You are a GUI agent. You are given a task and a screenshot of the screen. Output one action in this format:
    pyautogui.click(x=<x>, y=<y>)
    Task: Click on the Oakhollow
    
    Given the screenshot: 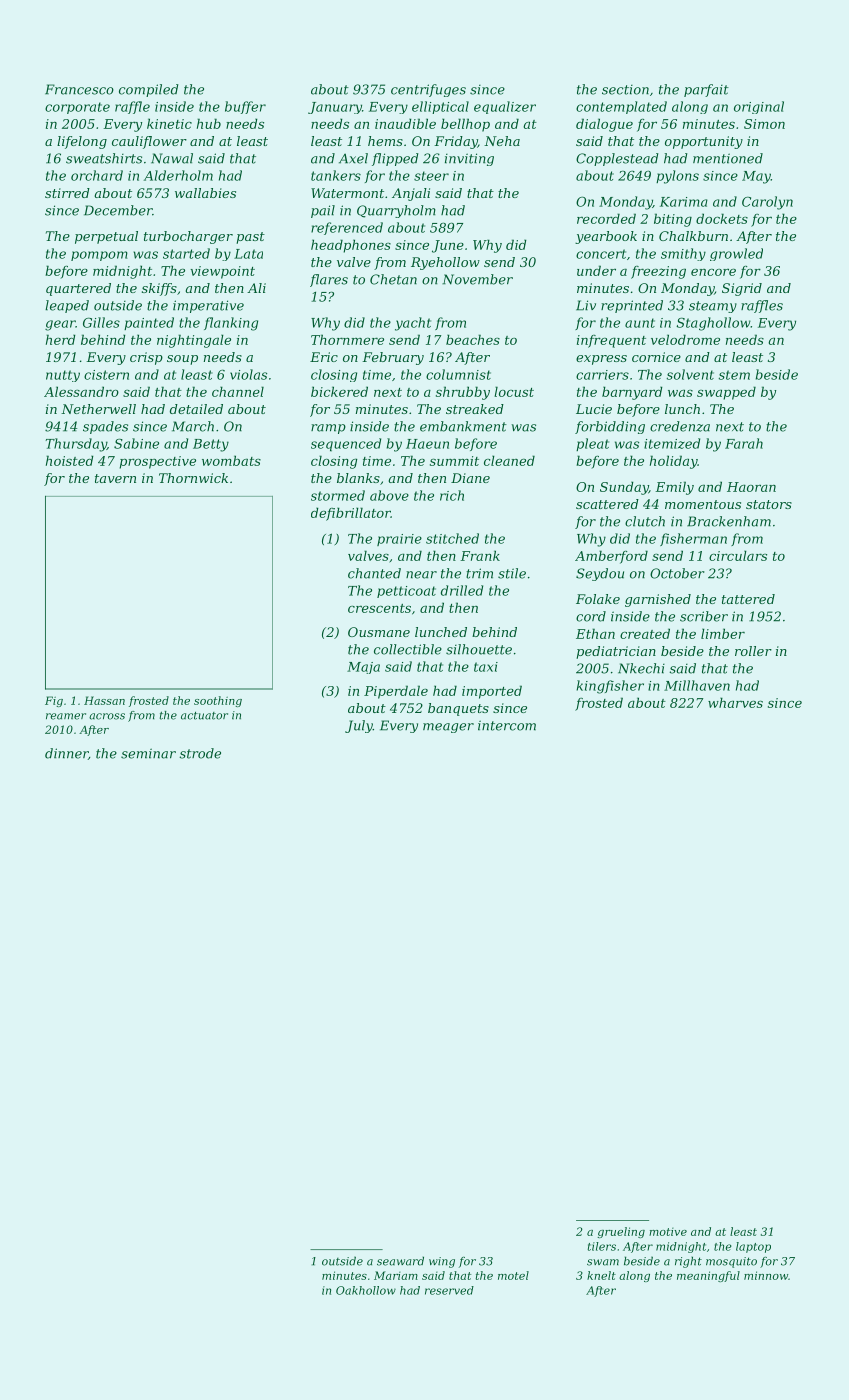 What is the action you would take?
    pyautogui.click(x=366, y=1290)
